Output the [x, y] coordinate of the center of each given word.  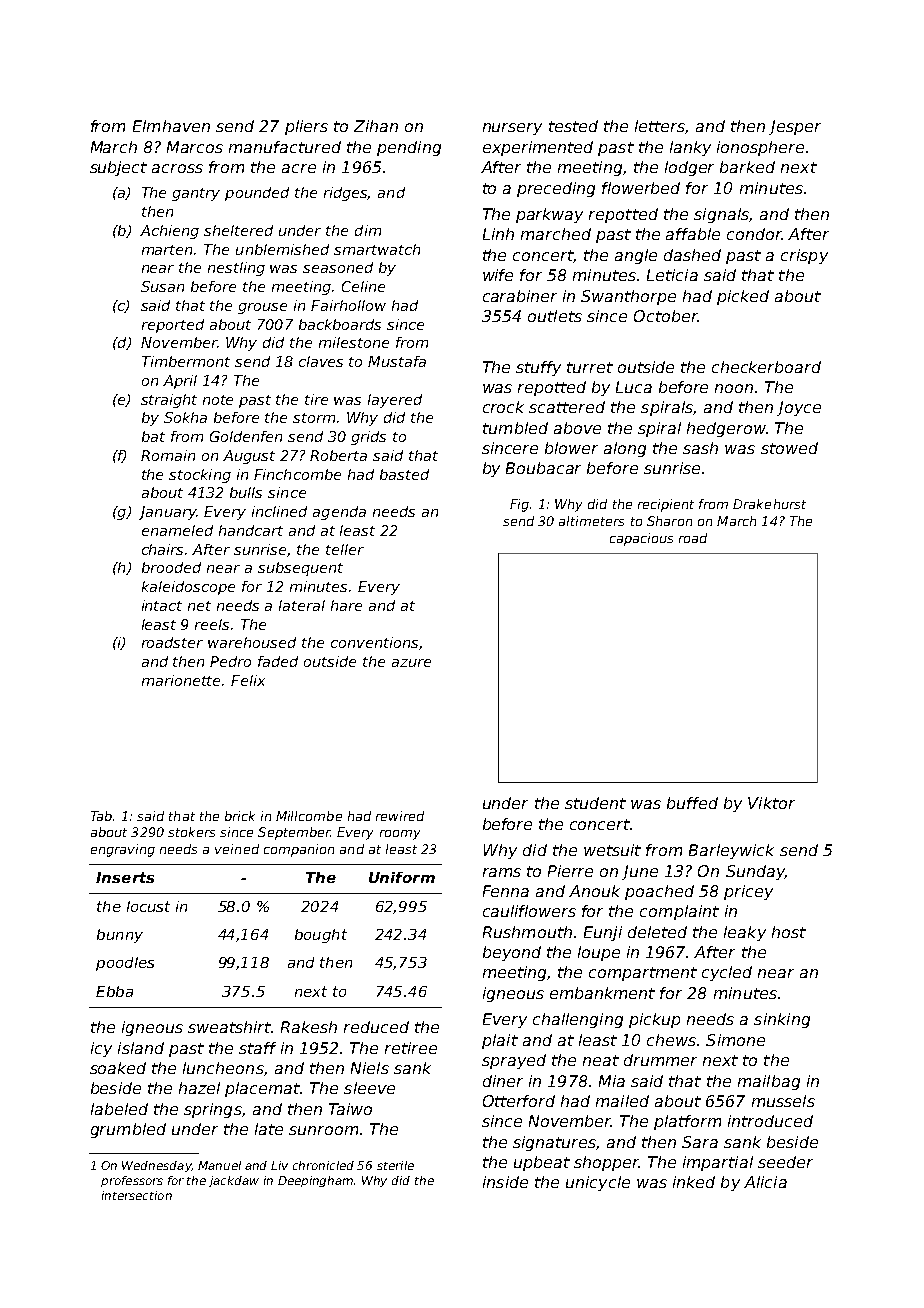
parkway [549, 215]
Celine [363, 286]
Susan [162, 286]
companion [299, 850]
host [789, 932]
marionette [181, 680]
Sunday [755, 872]
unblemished [282, 249]
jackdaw [234, 1181]
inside [505, 1182]
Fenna [506, 891]
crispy [804, 256]
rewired [400, 816]
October [665, 316]
